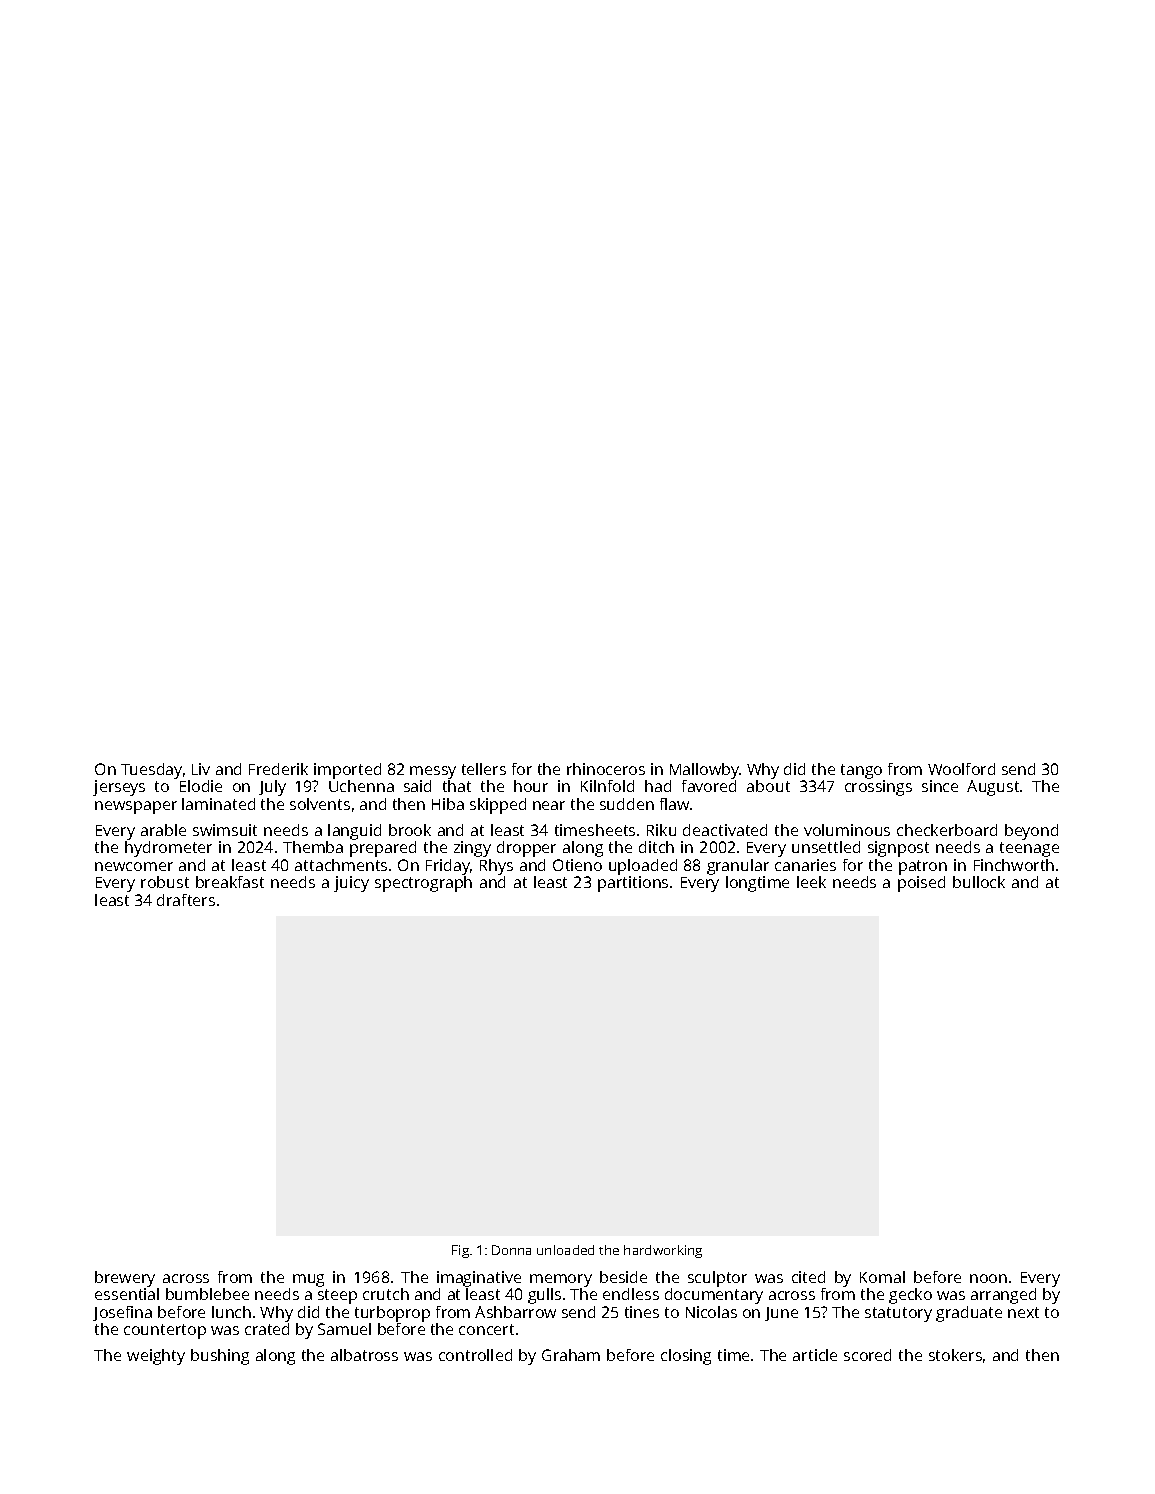 This screenshot has height=1494, width=1155. What do you see at coordinates (988, 1278) in the screenshot?
I see `noon` at bounding box center [988, 1278].
